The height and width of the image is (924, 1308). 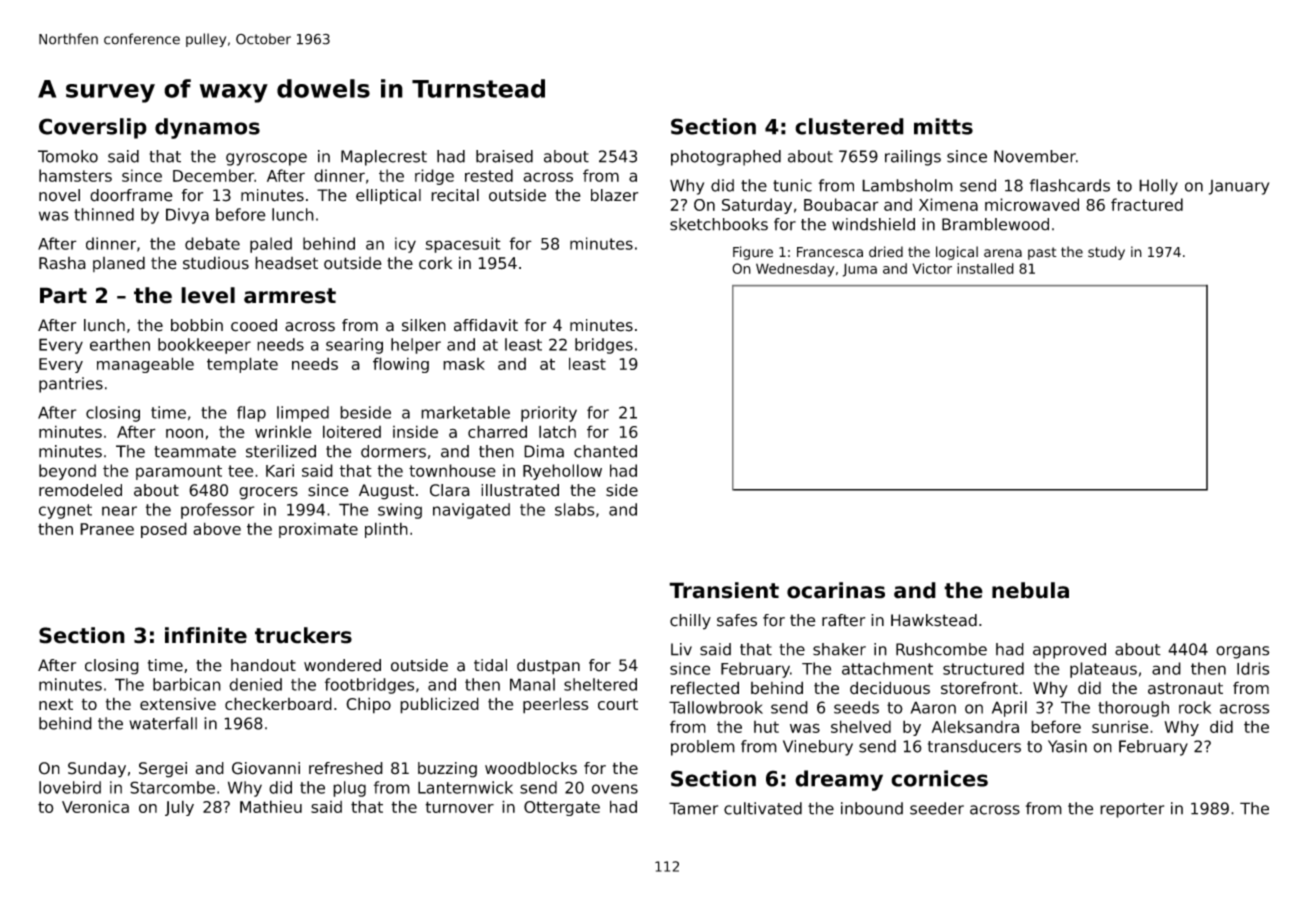 I want to click on photographed, so click(x=726, y=158).
